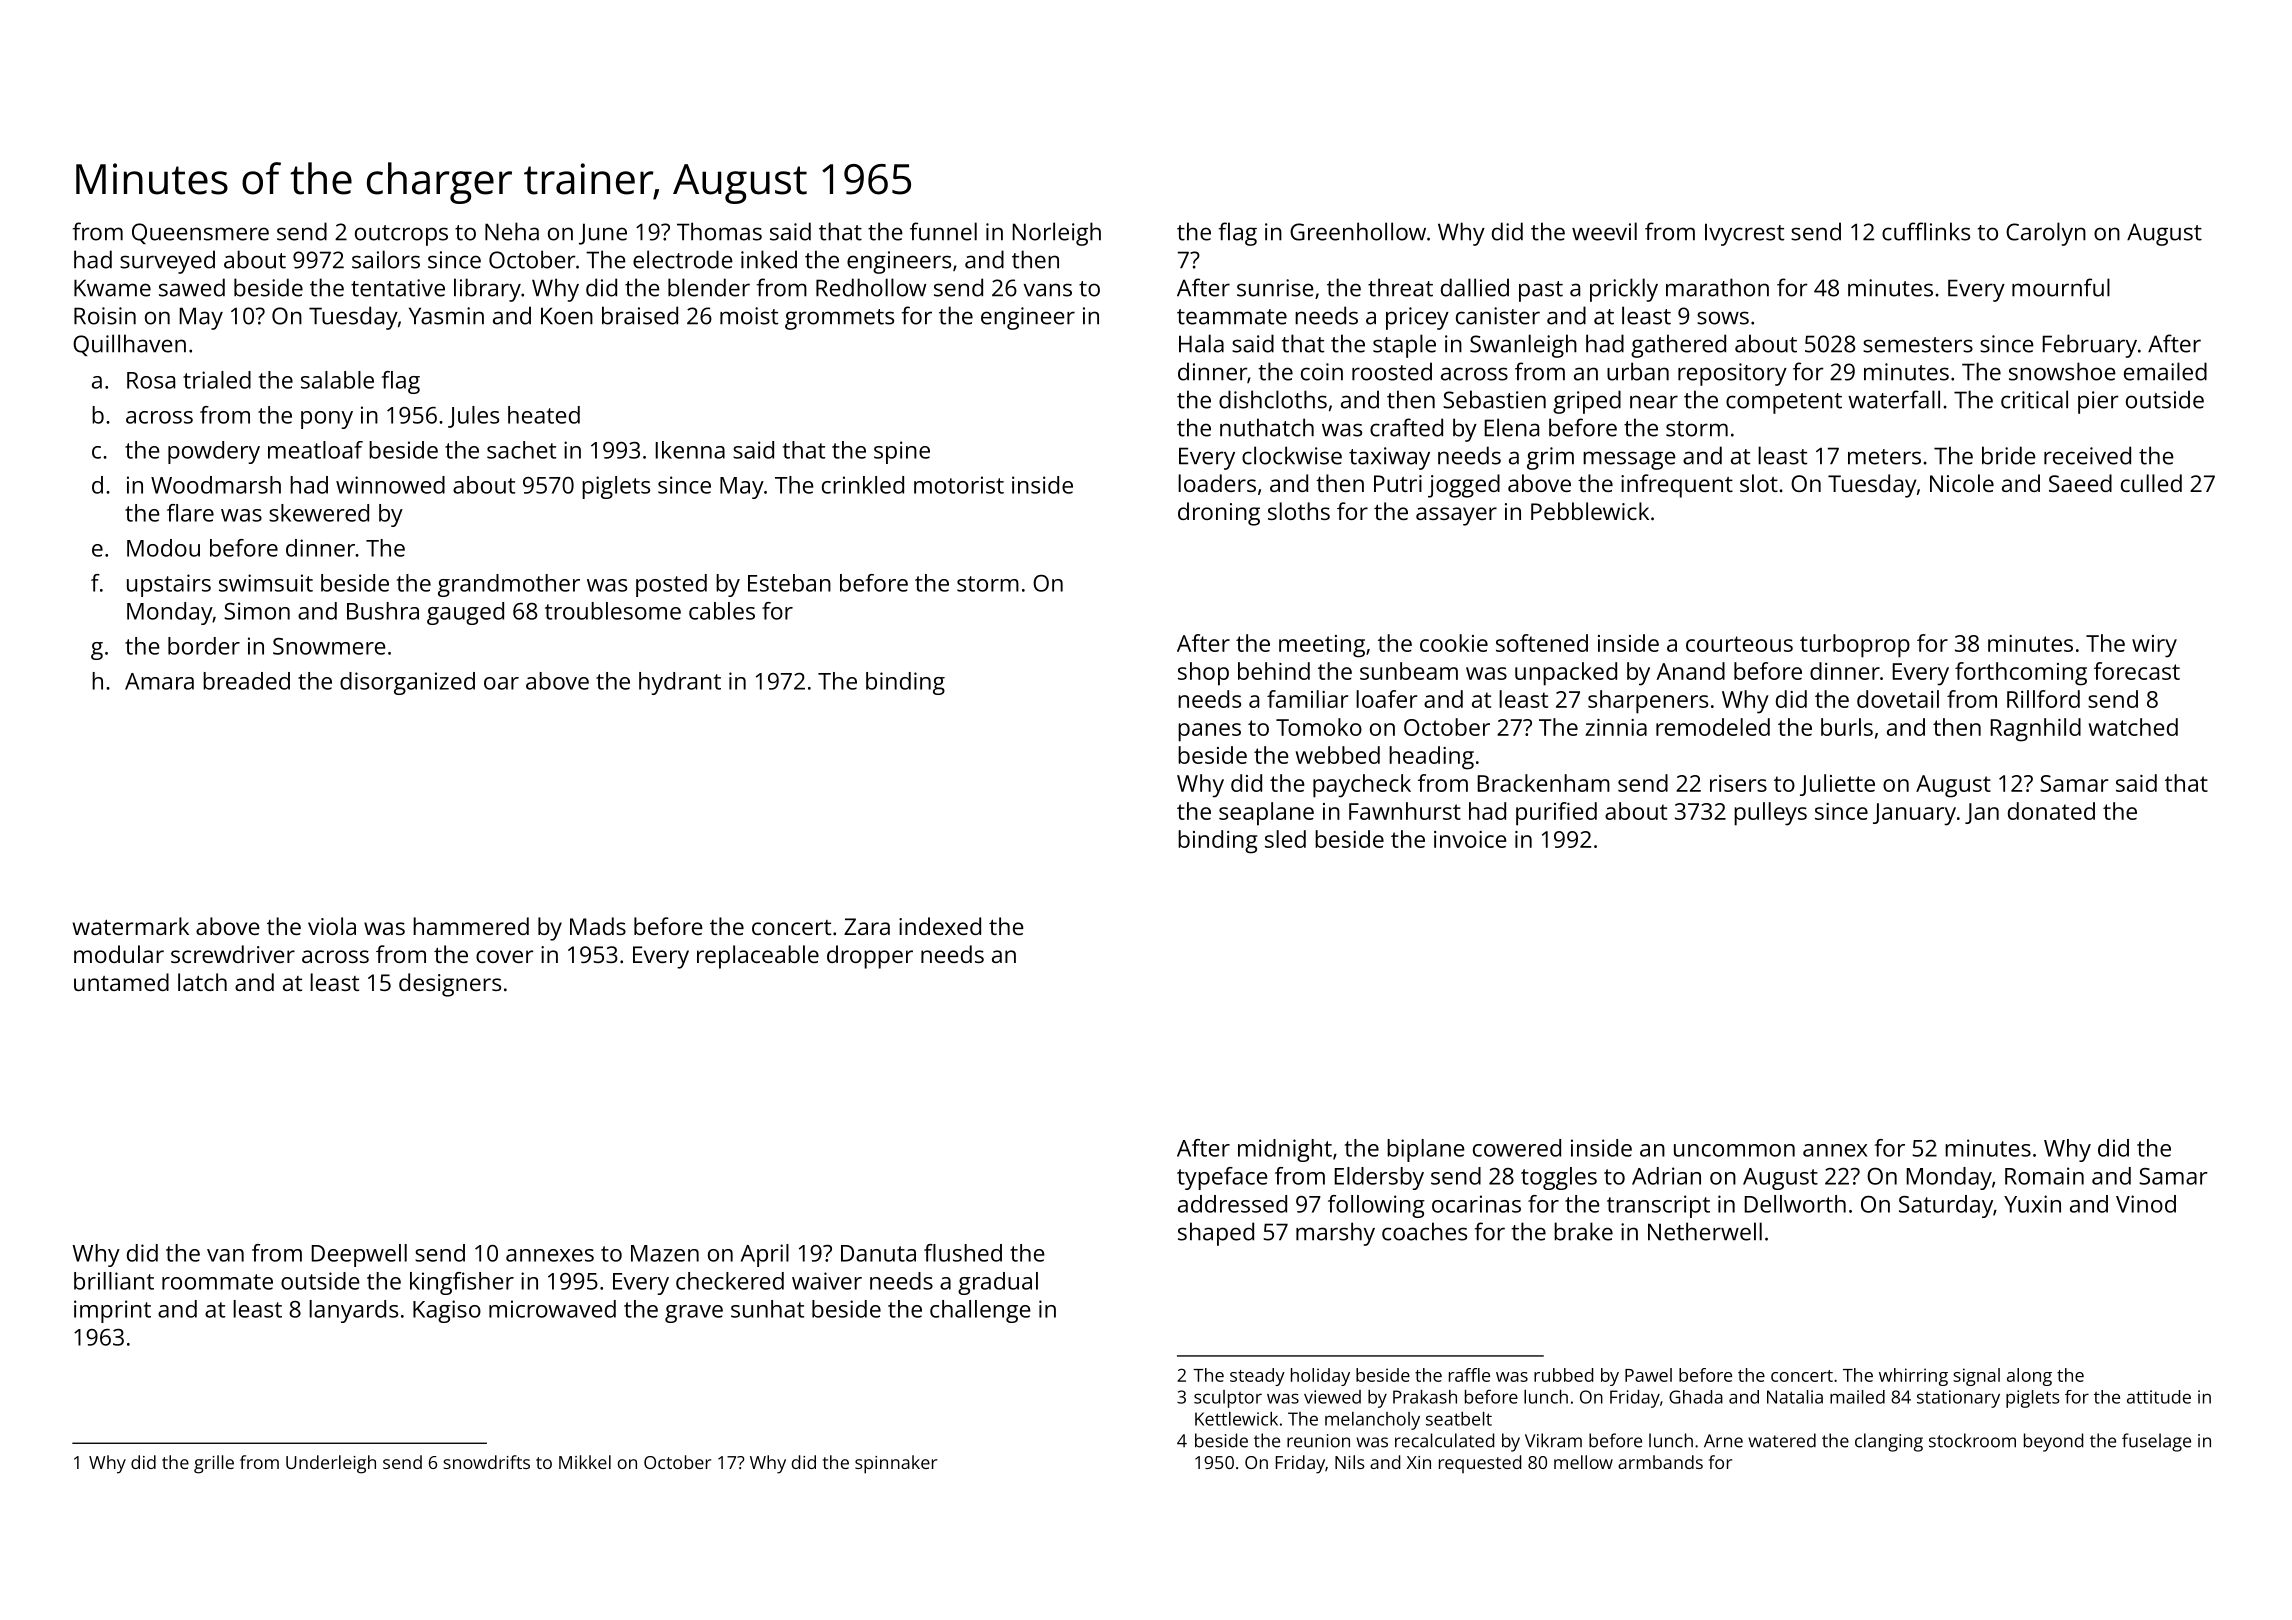  What do you see at coordinates (1705, 1231) in the document?
I see `Netherwell` at bounding box center [1705, 1231].
